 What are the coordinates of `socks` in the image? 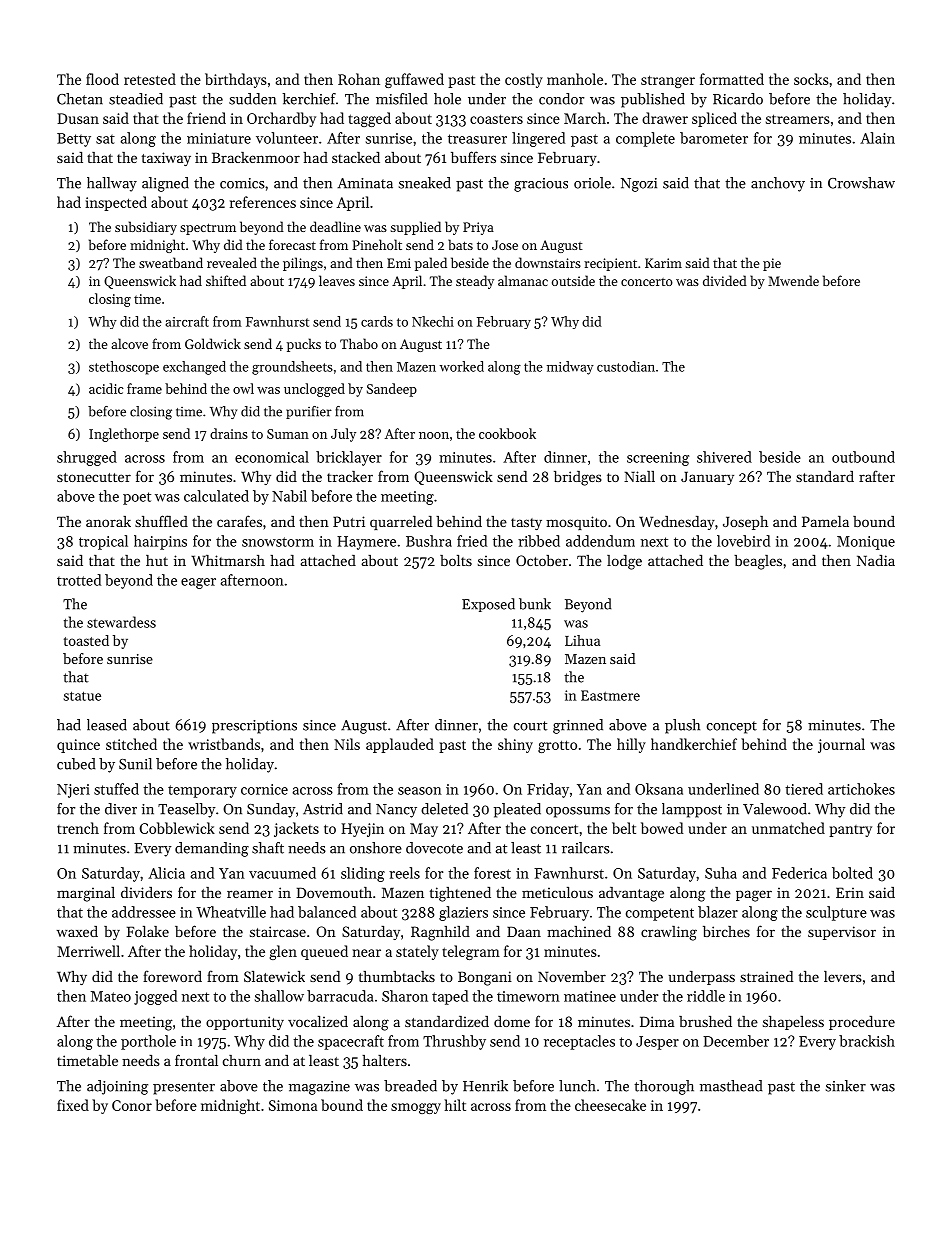 It's located at (811, 79).
